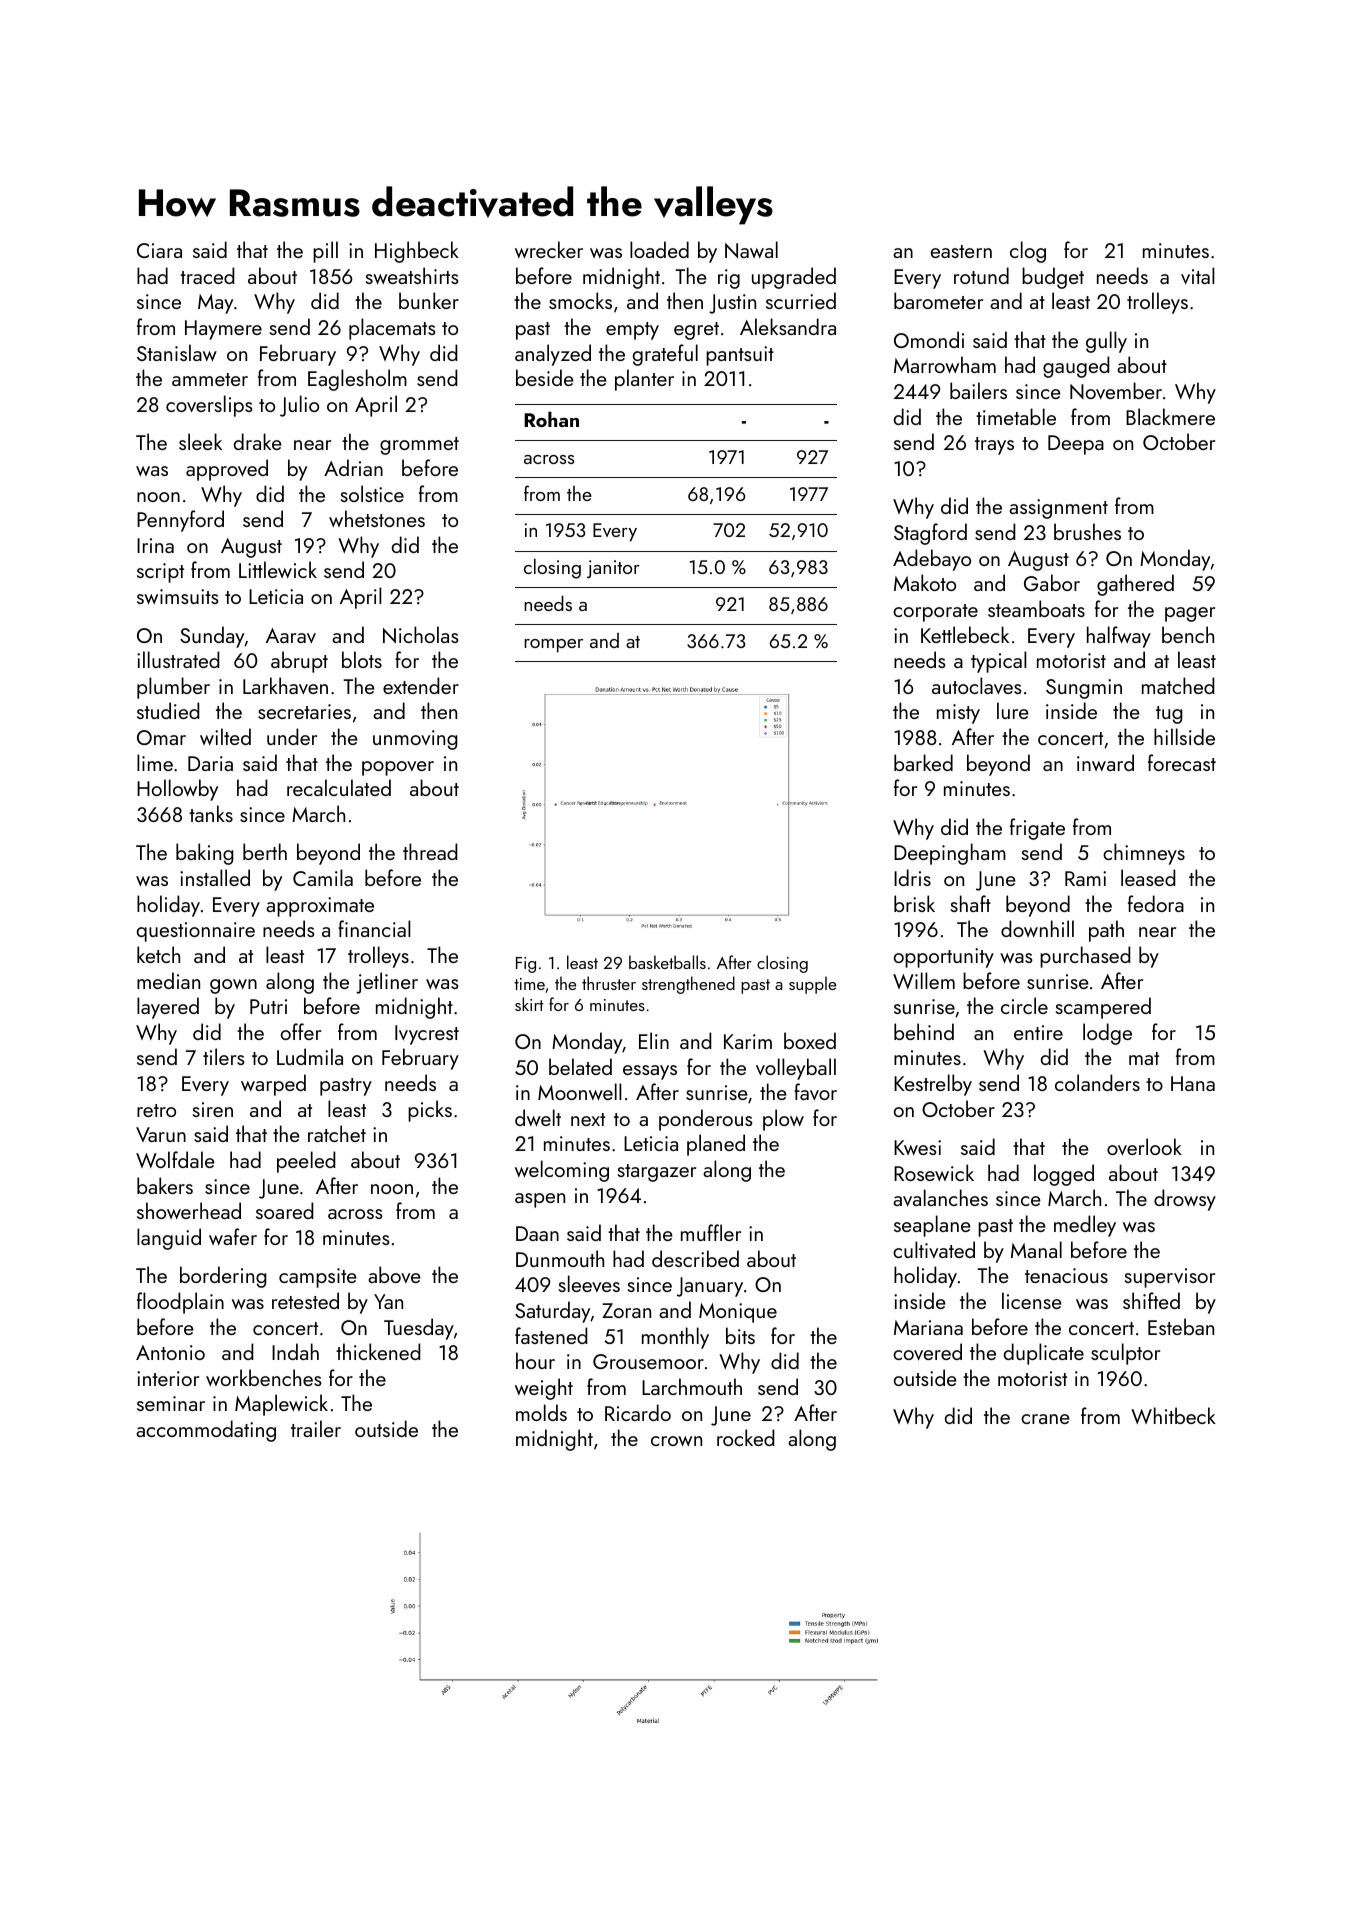  Describe the element at coordinates (667, 962) in the screenshot. I see `basketballs` at that location.
